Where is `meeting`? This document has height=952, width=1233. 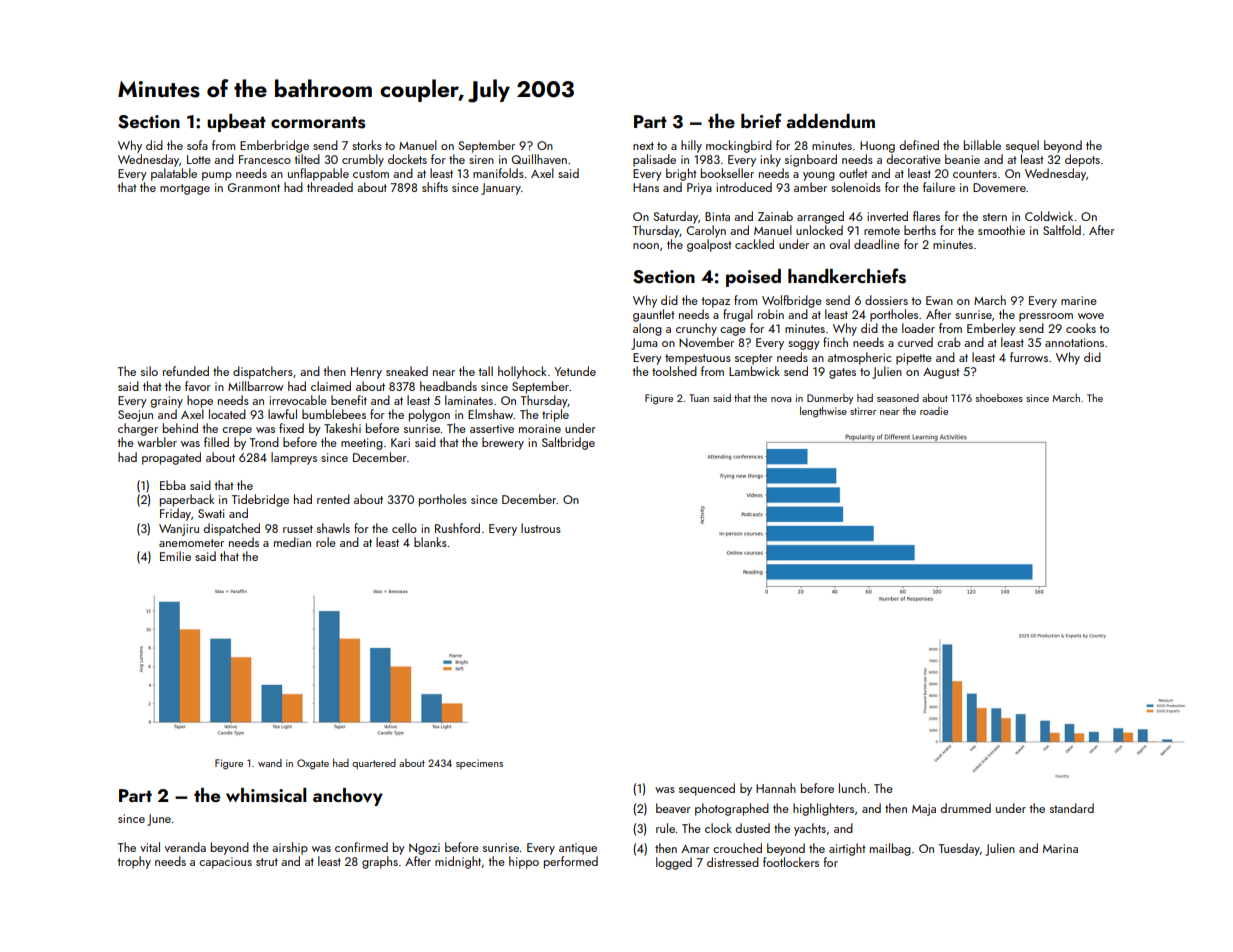
meeting is located at coordinates (362, 444).
